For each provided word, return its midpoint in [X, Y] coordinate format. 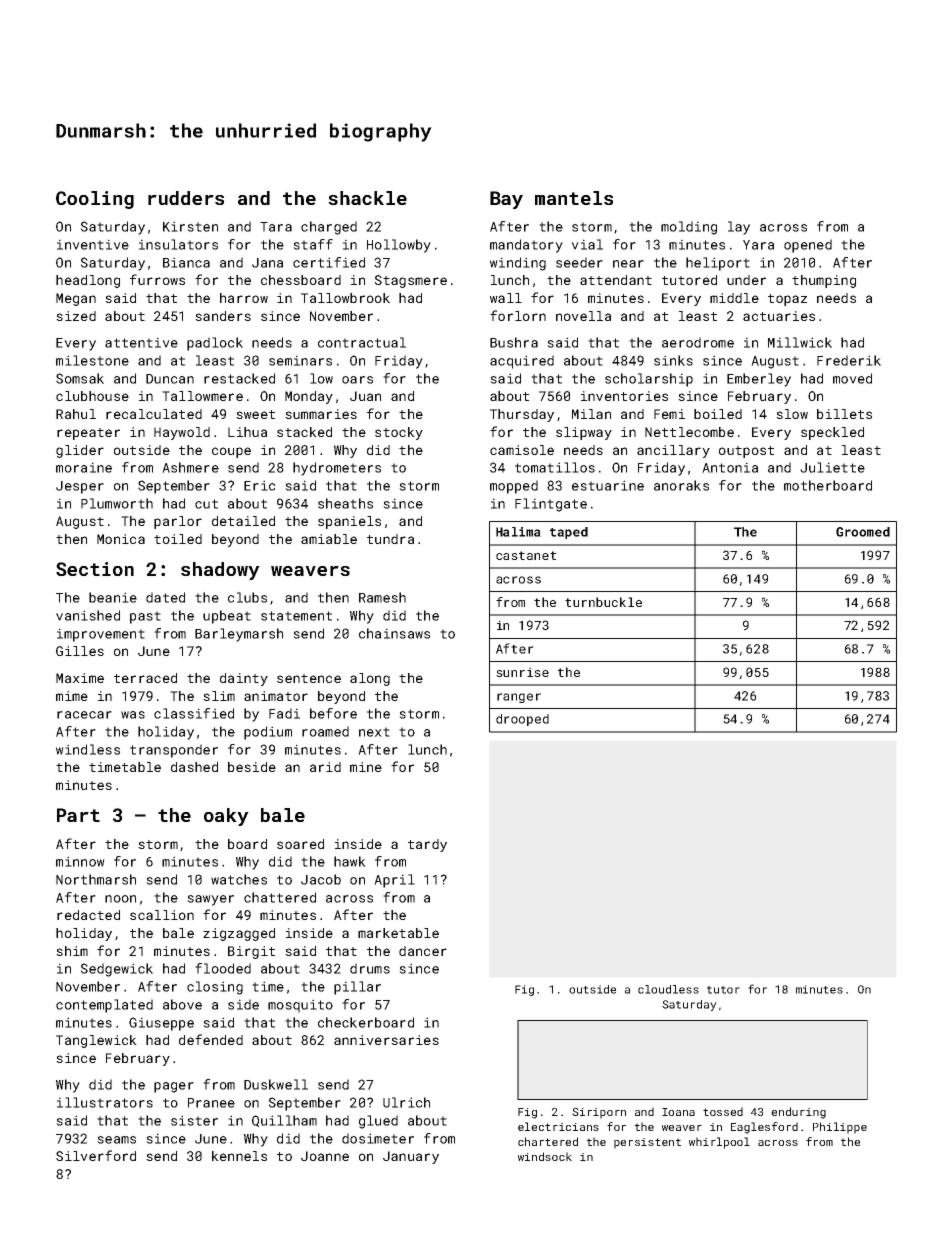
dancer [423, 951]
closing [215, 988]
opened [808, 246]
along [370, 679]
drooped [522, 720]
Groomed [863, 532]
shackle [367, 198]
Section [95, 569]
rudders [186, 198]
